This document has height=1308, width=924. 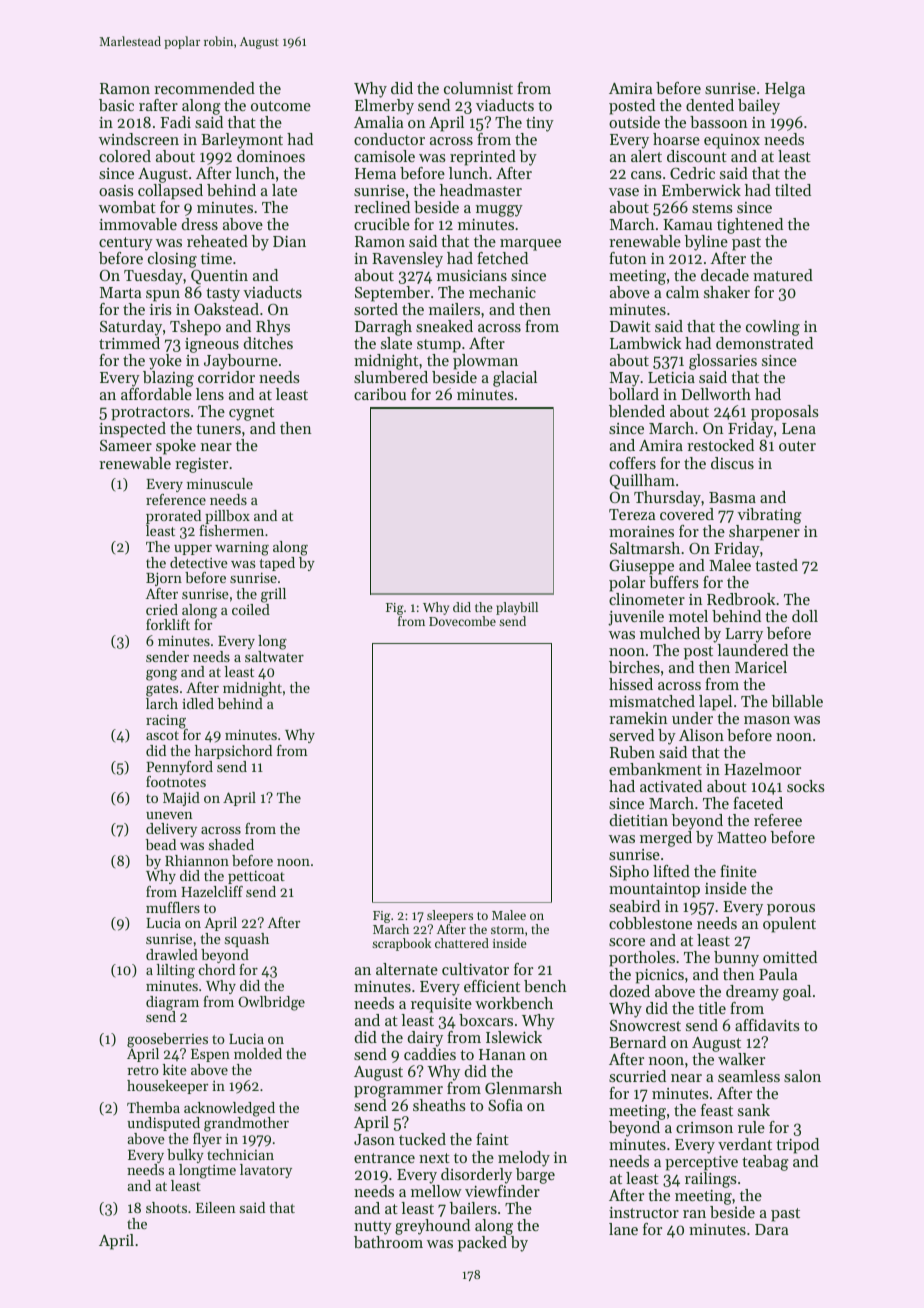 I want to click on recommended, so click(x=204, y=88).
